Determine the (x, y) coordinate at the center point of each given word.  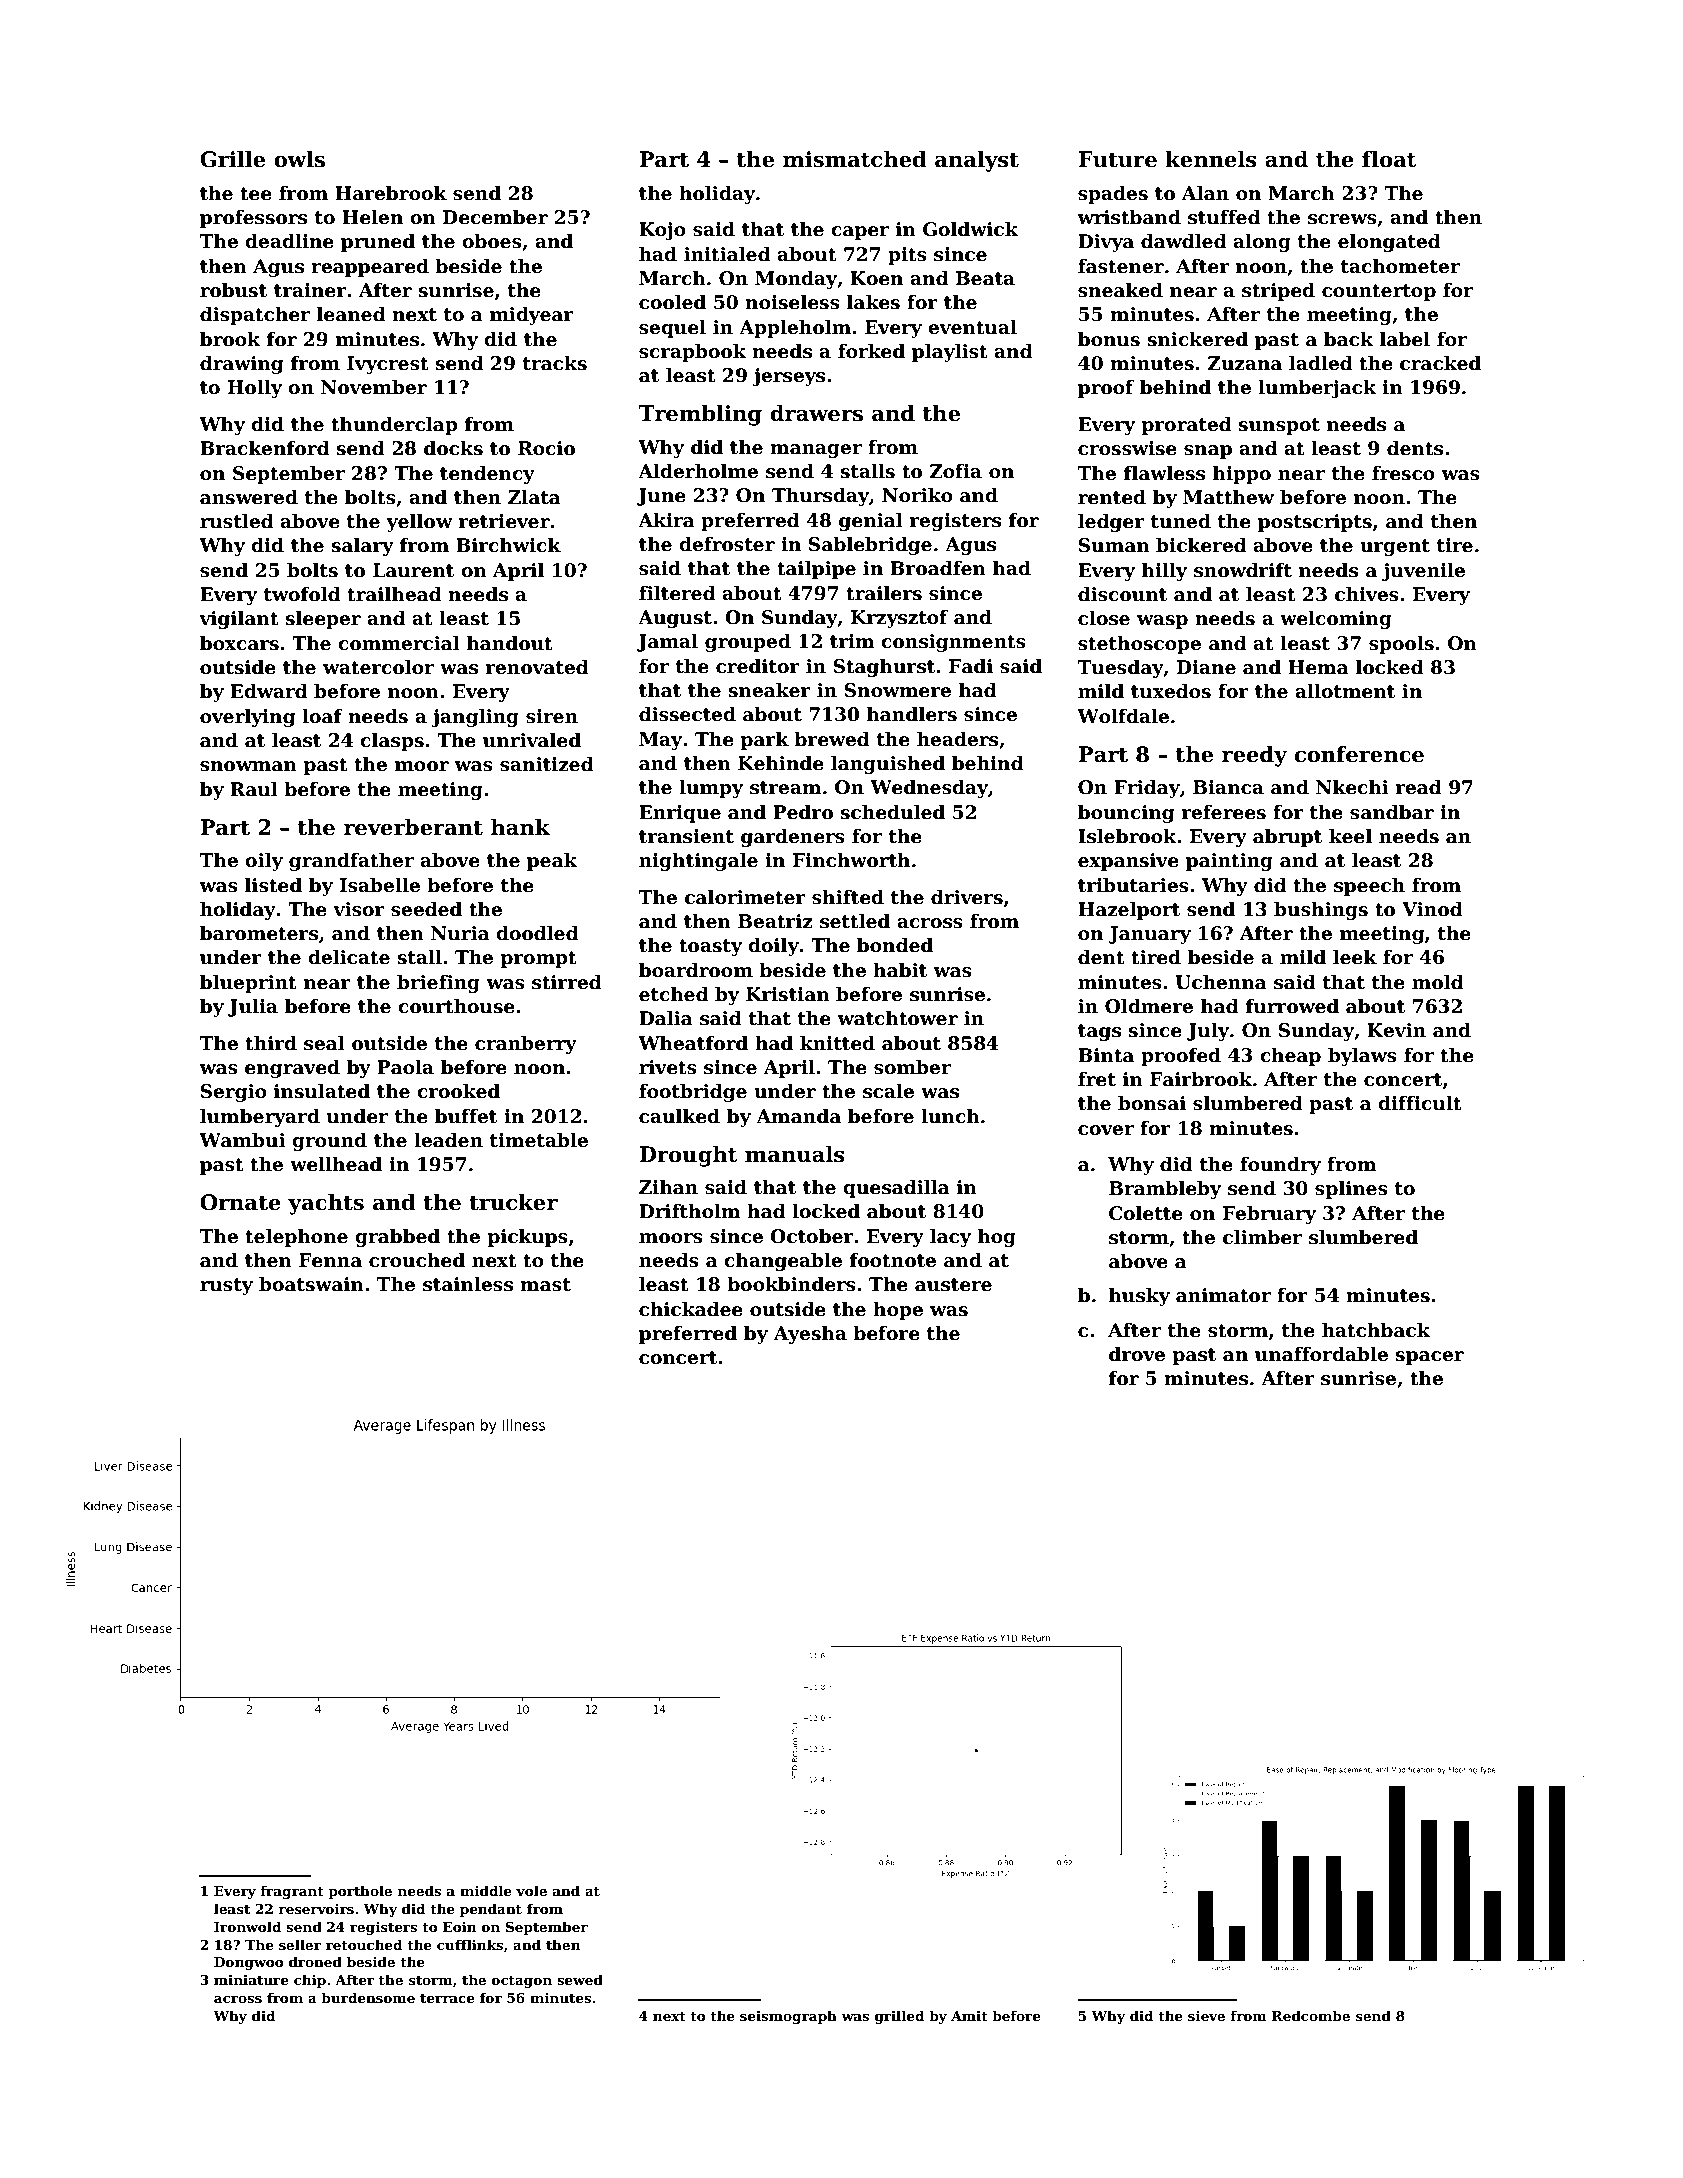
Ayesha (810, 1334)
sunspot (1279, 426)
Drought (688, 1156)
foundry (1280, 1165)
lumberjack (1317, 388)
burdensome (368, 1997)
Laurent (413, 570)
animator (1223, 1295)
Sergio (234, 1093)
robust (233, 290)
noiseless (792, 302)
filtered (677, 593)
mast (545, 1285)
